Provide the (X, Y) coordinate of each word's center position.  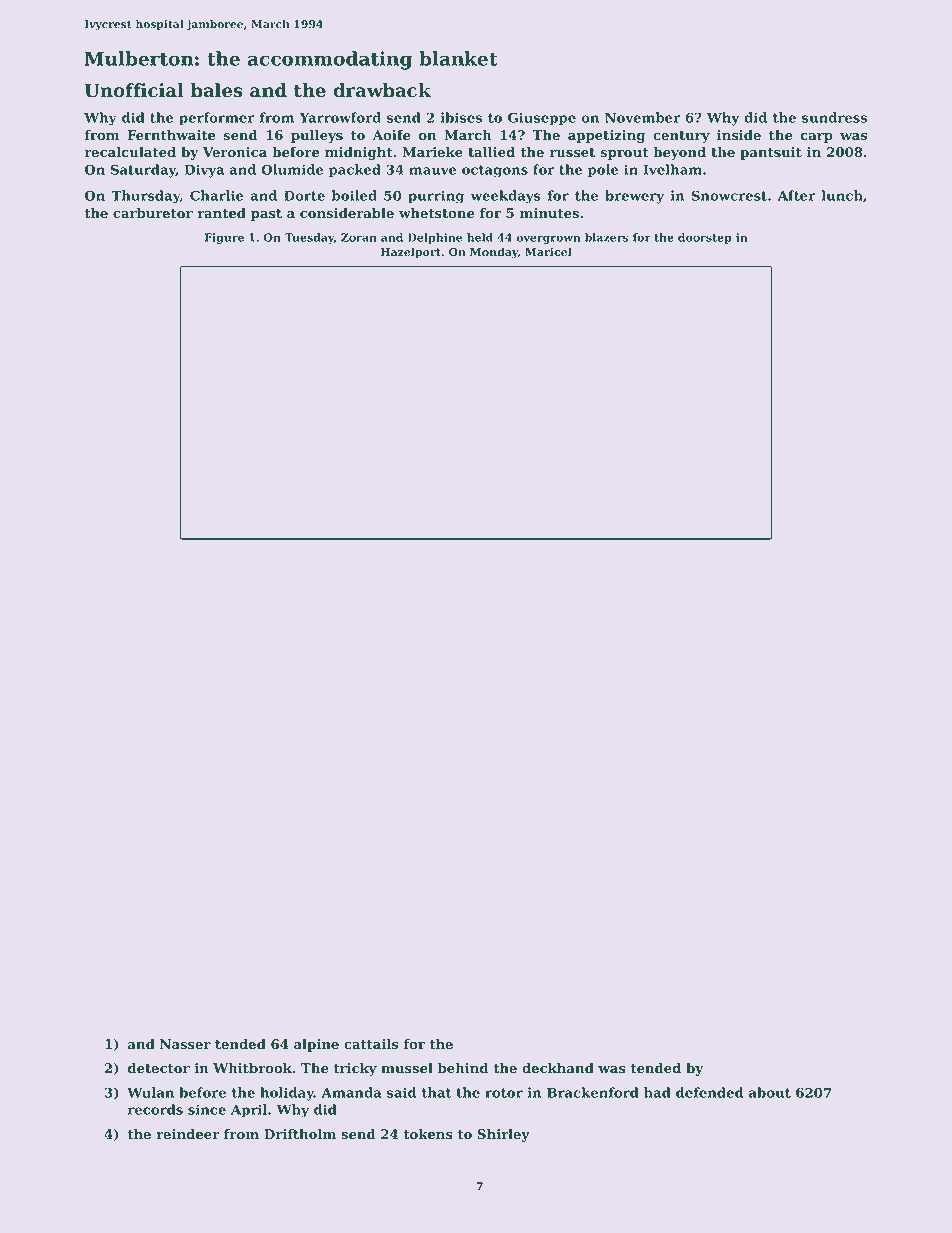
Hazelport (411, 253)
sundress (834, 117)
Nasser (185, 1044)
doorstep (705, 238)
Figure (224, 238)
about (770, 1092)
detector (159, 1068)
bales (217, 90)
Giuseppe (542, 119)
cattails (371, 1044)
